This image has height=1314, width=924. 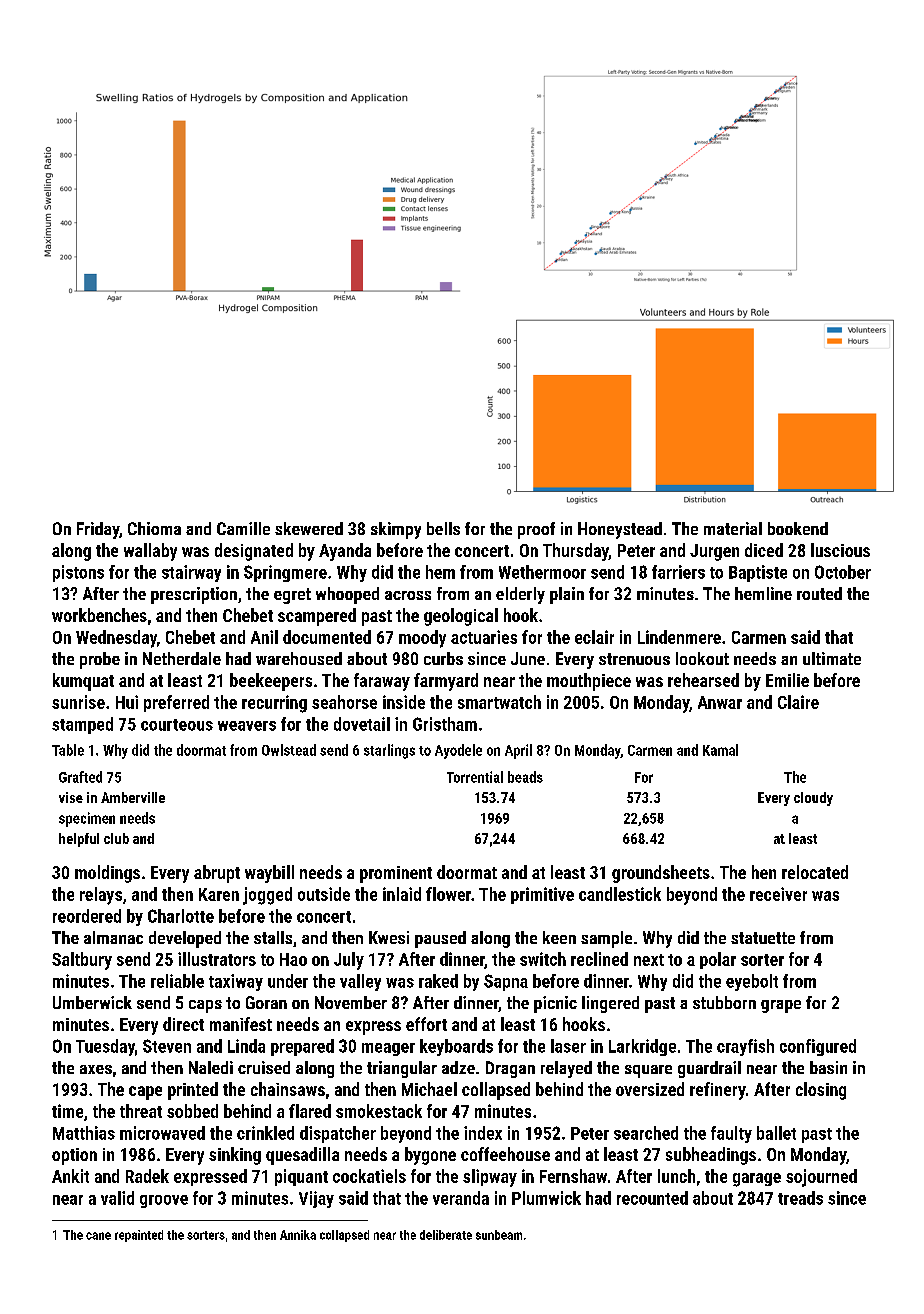 What do you see at coordinates (285, 573) in the image?
I see `Springmere` at bounding box center [285, 573].
